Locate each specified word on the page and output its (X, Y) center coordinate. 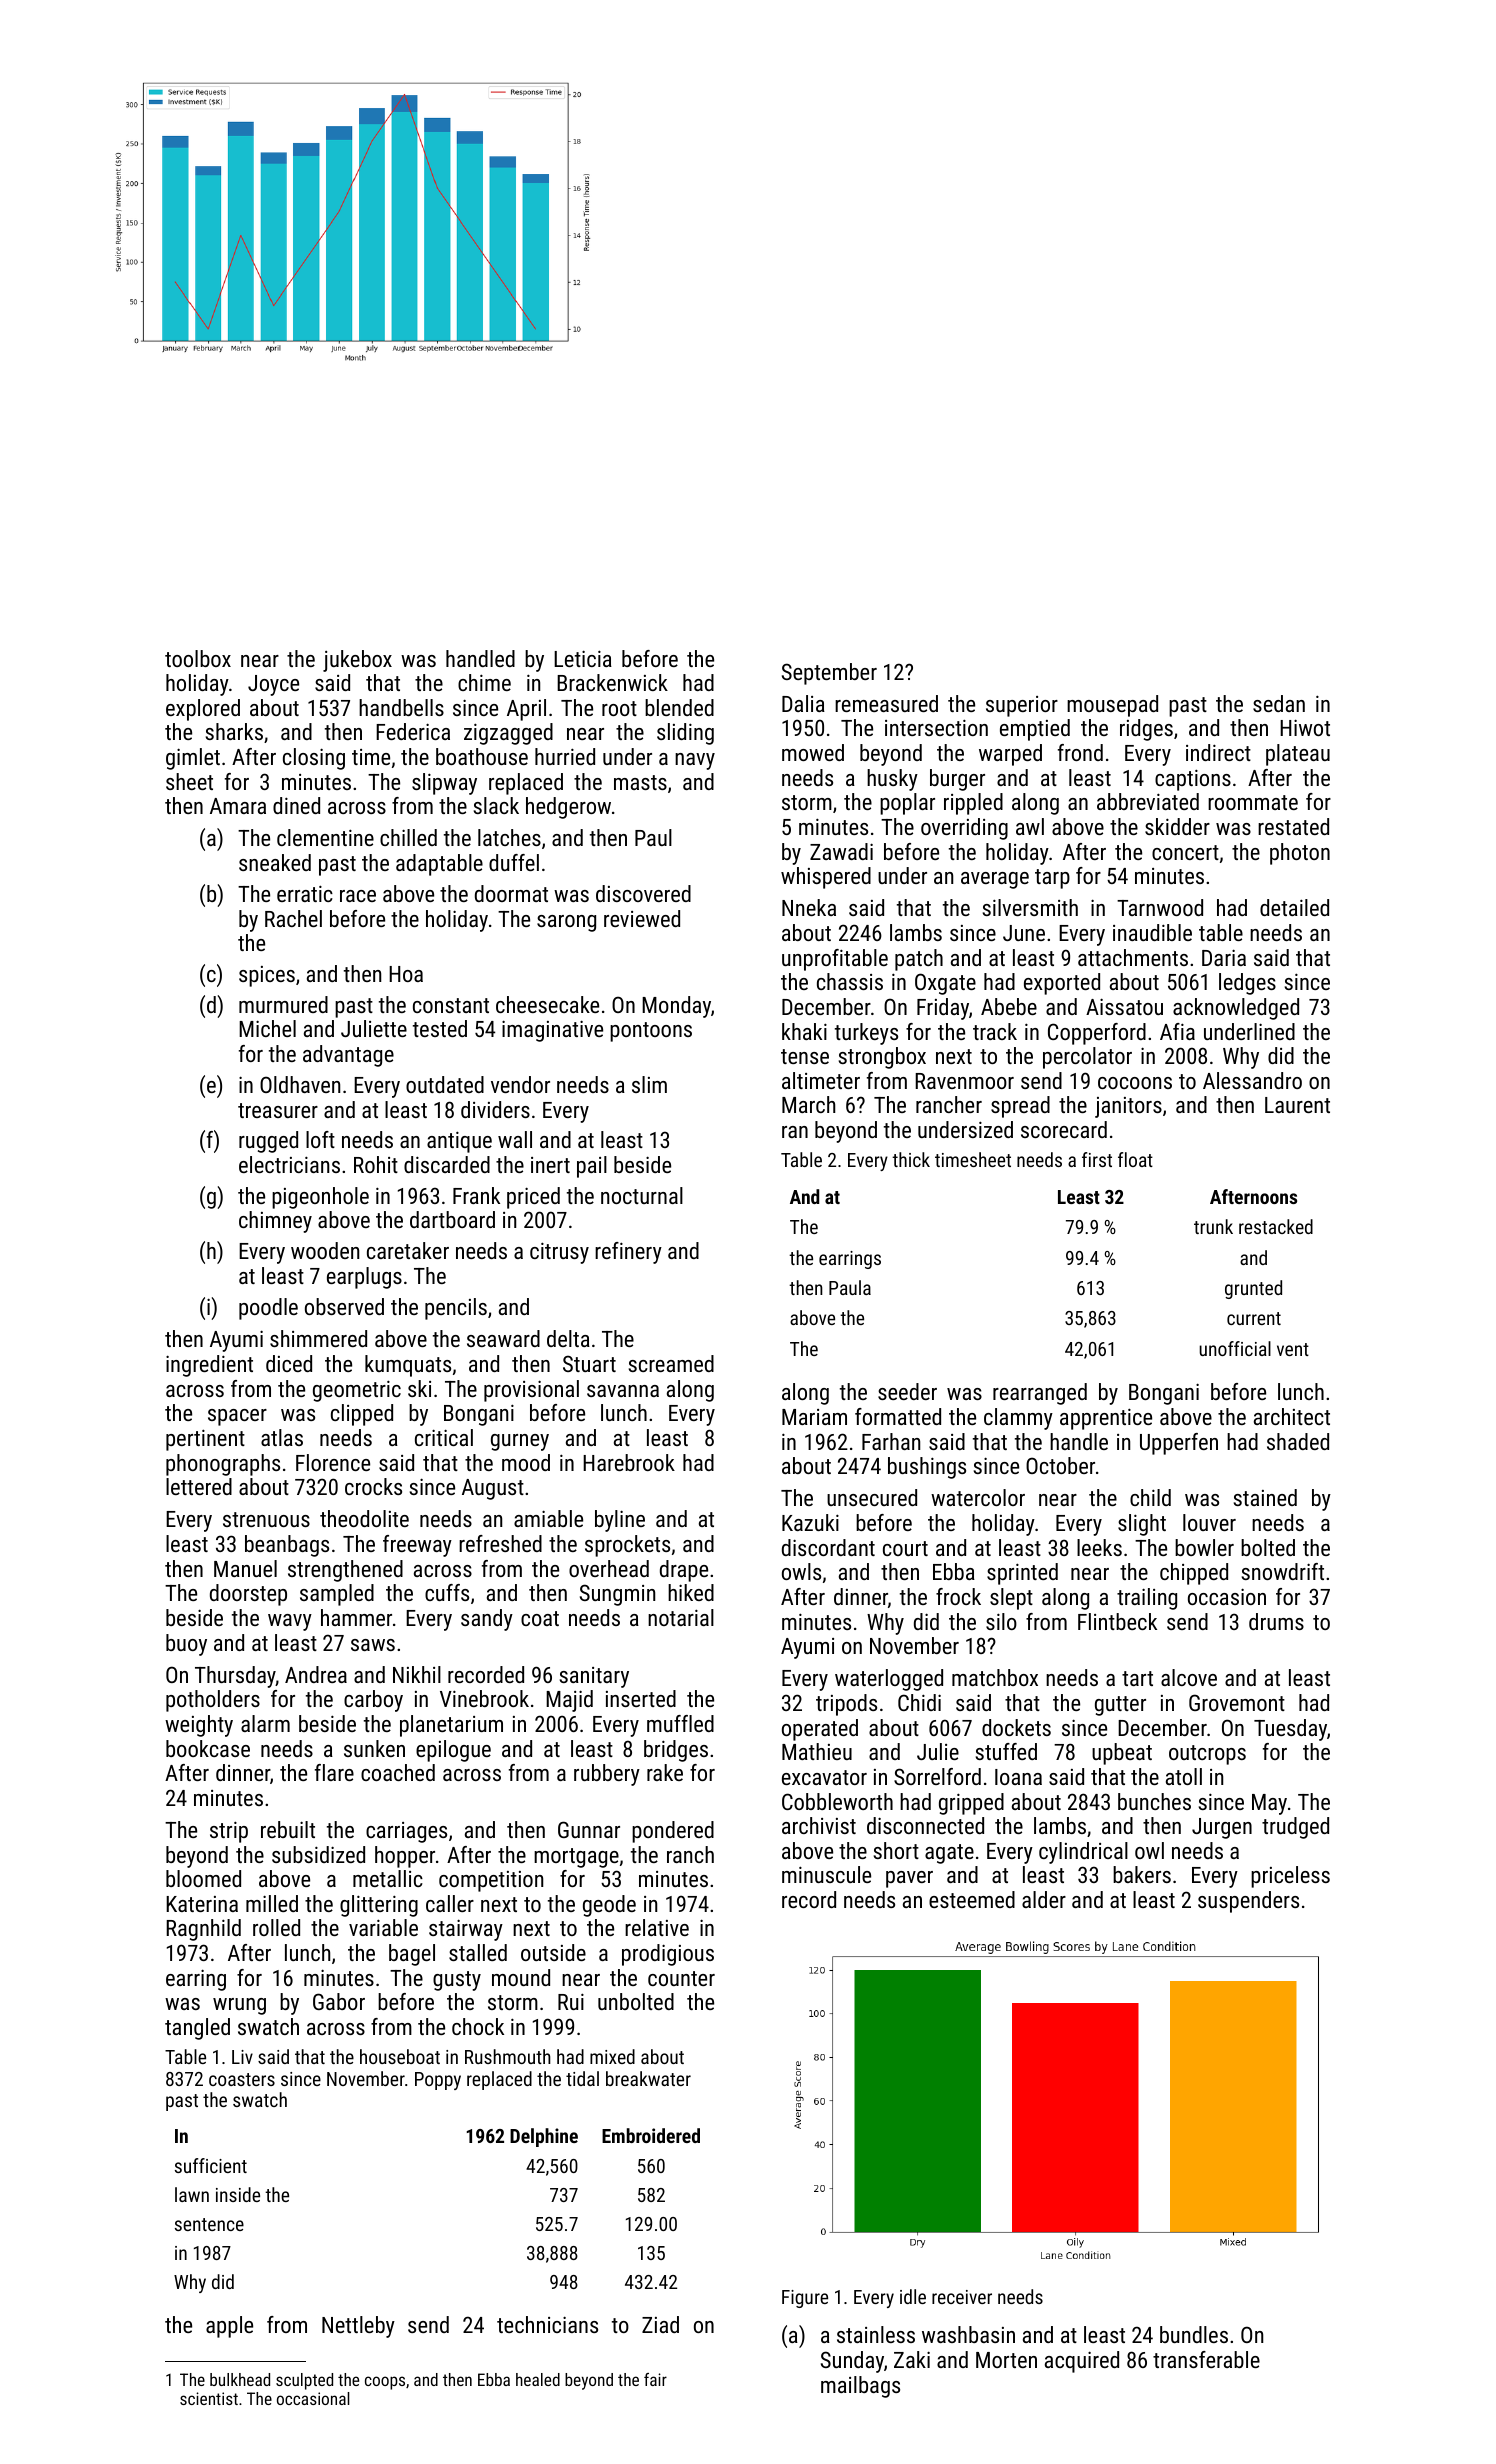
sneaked (275, 862)
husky (892, 780)
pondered (673, 1832)
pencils (456, 1309)
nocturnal (642, 1195)
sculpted (304, 2381)
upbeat (1122, 1754)
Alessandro (1252, 1080)
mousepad (1112, 706)
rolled (276, 1927)
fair (655, 2379)
